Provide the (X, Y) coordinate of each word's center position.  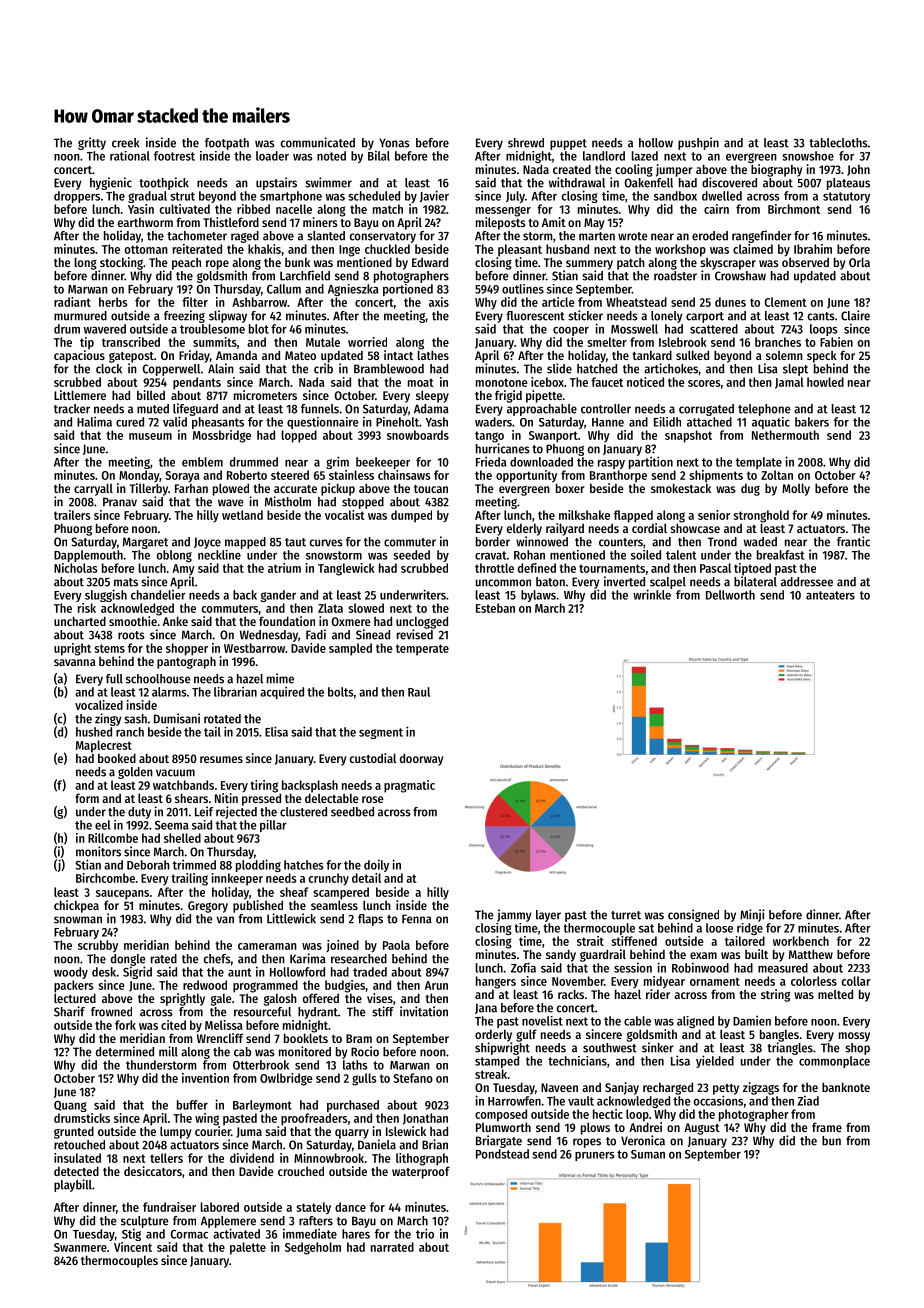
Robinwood (700, 968)
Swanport (553, 437)
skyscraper (728, 263)
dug (750, 489)
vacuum (175, 773)
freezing (184, 316)
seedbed (352, 812)
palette (248, 1248)
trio (425, 1233)
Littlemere (80, 395)
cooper (571, 331)
